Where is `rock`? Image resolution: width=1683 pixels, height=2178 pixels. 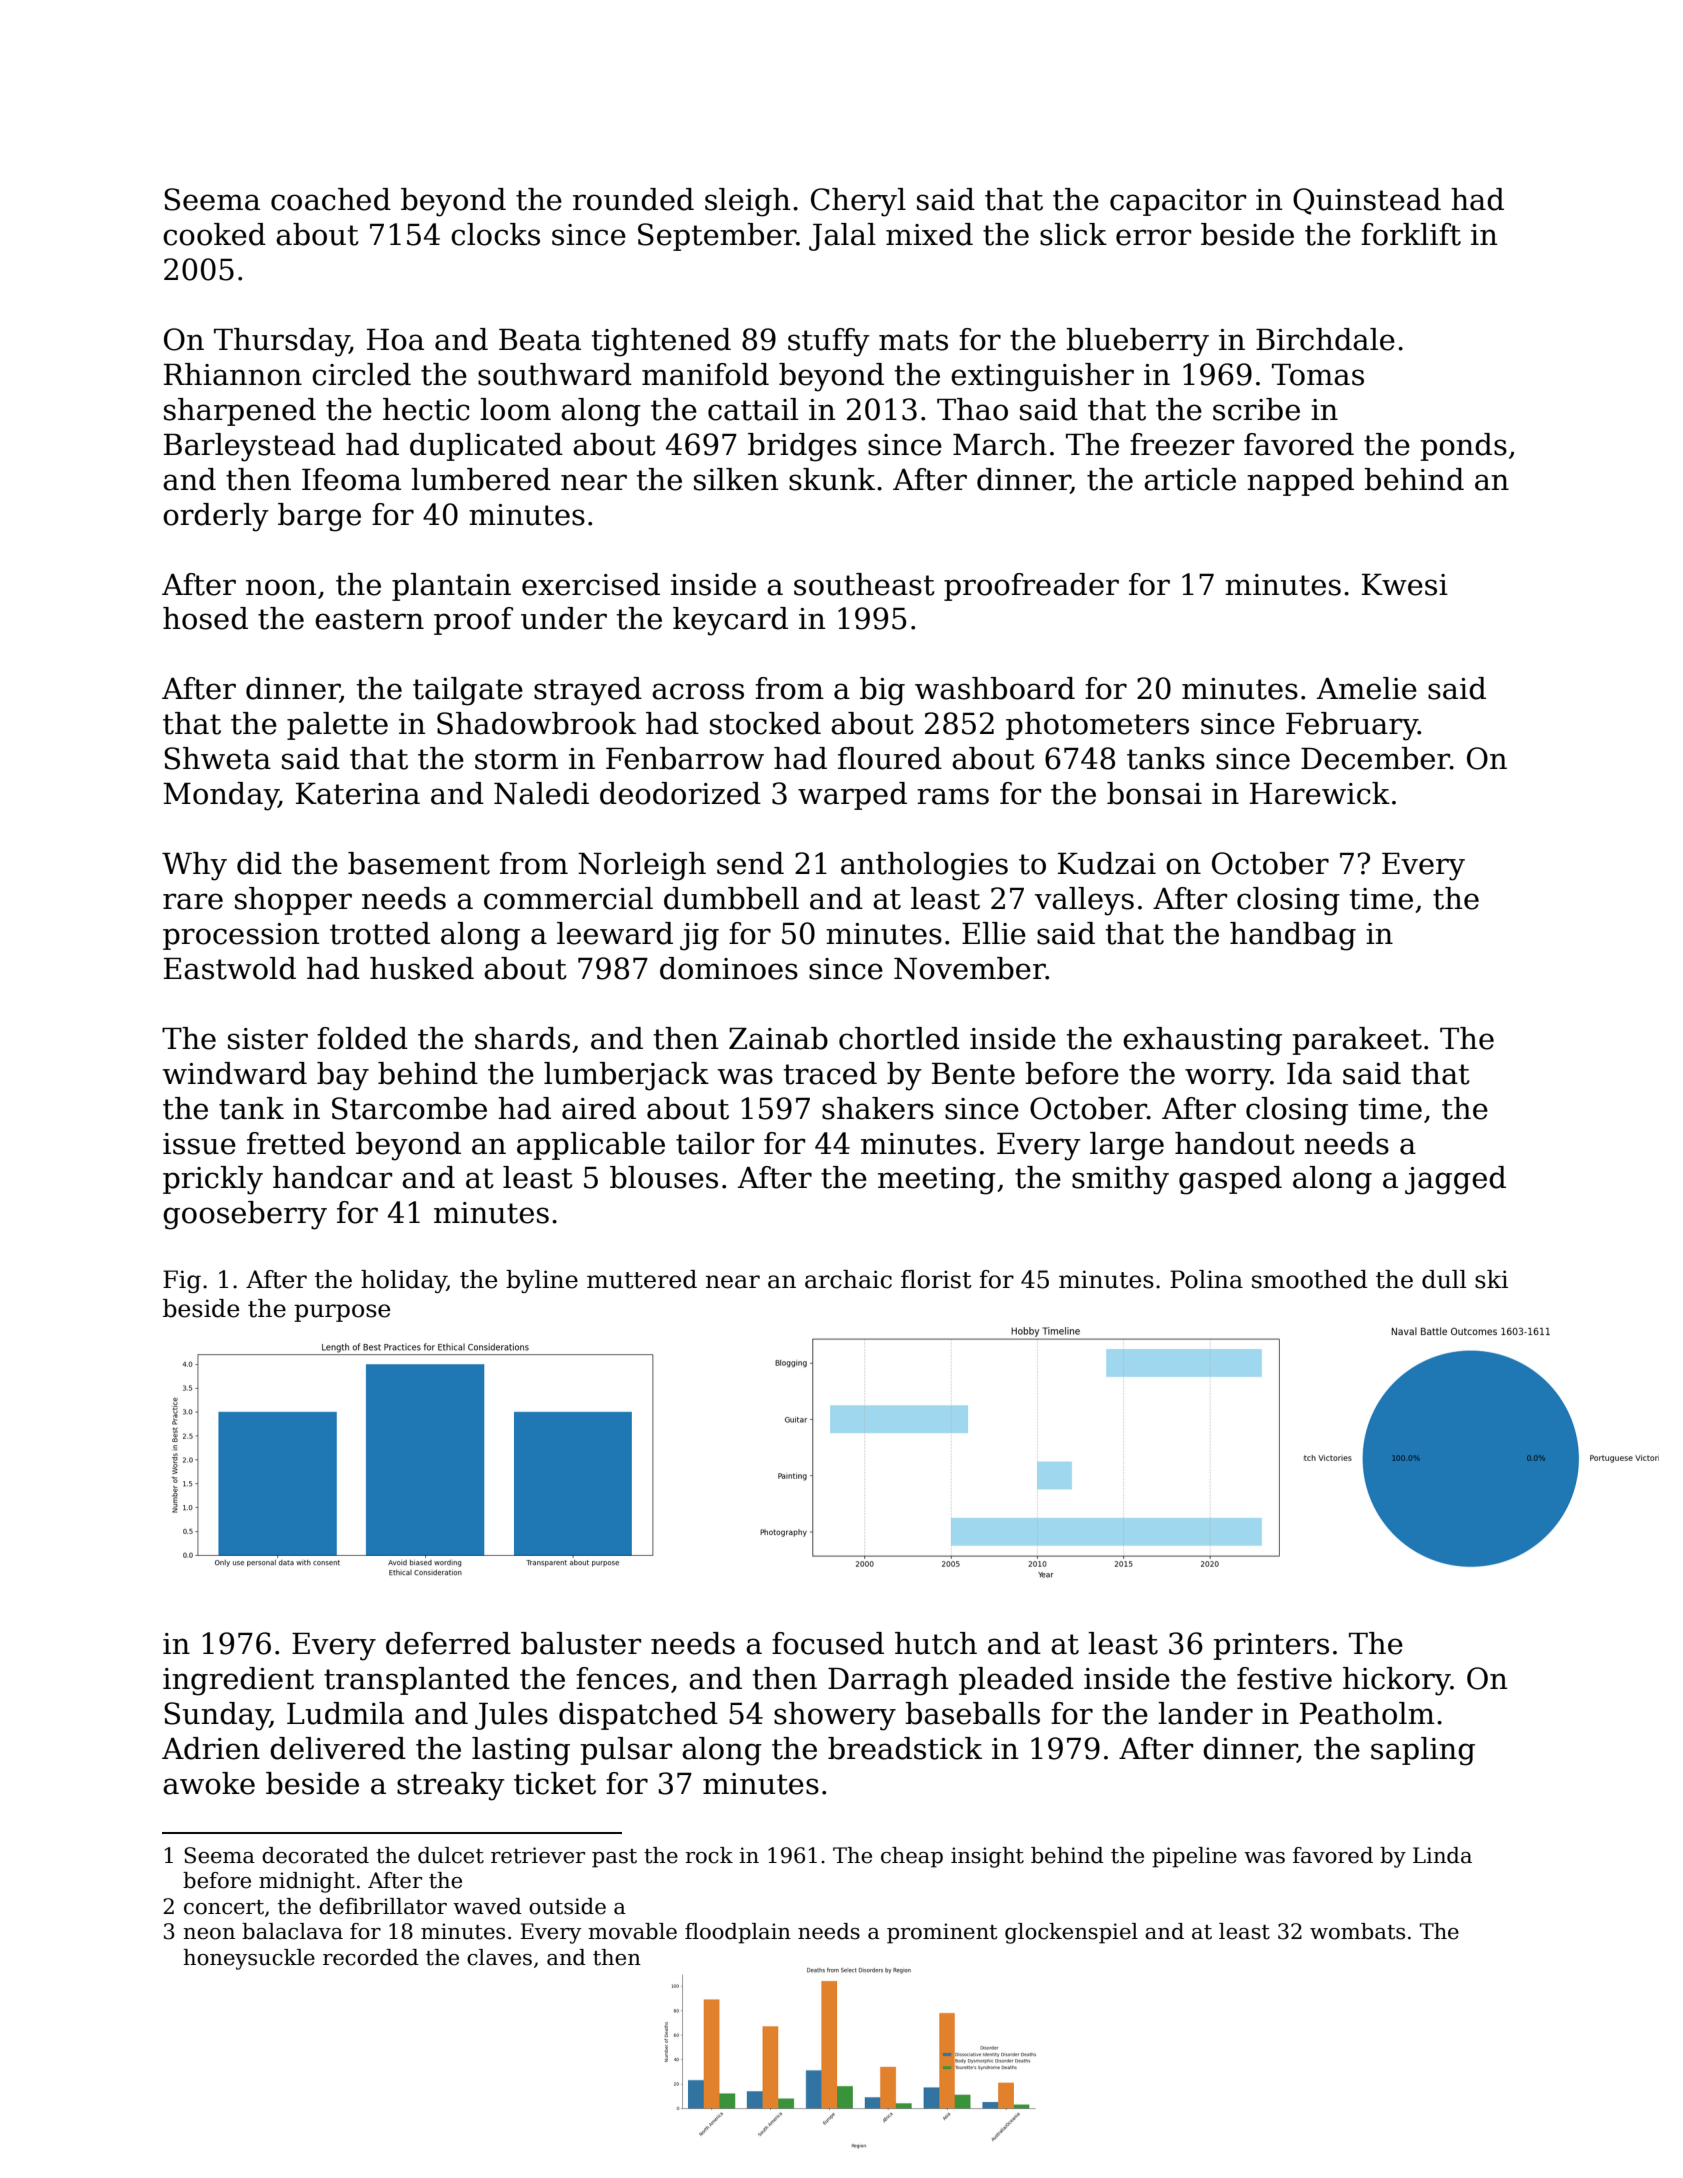 rock is located at coordinates (709, 1855).
